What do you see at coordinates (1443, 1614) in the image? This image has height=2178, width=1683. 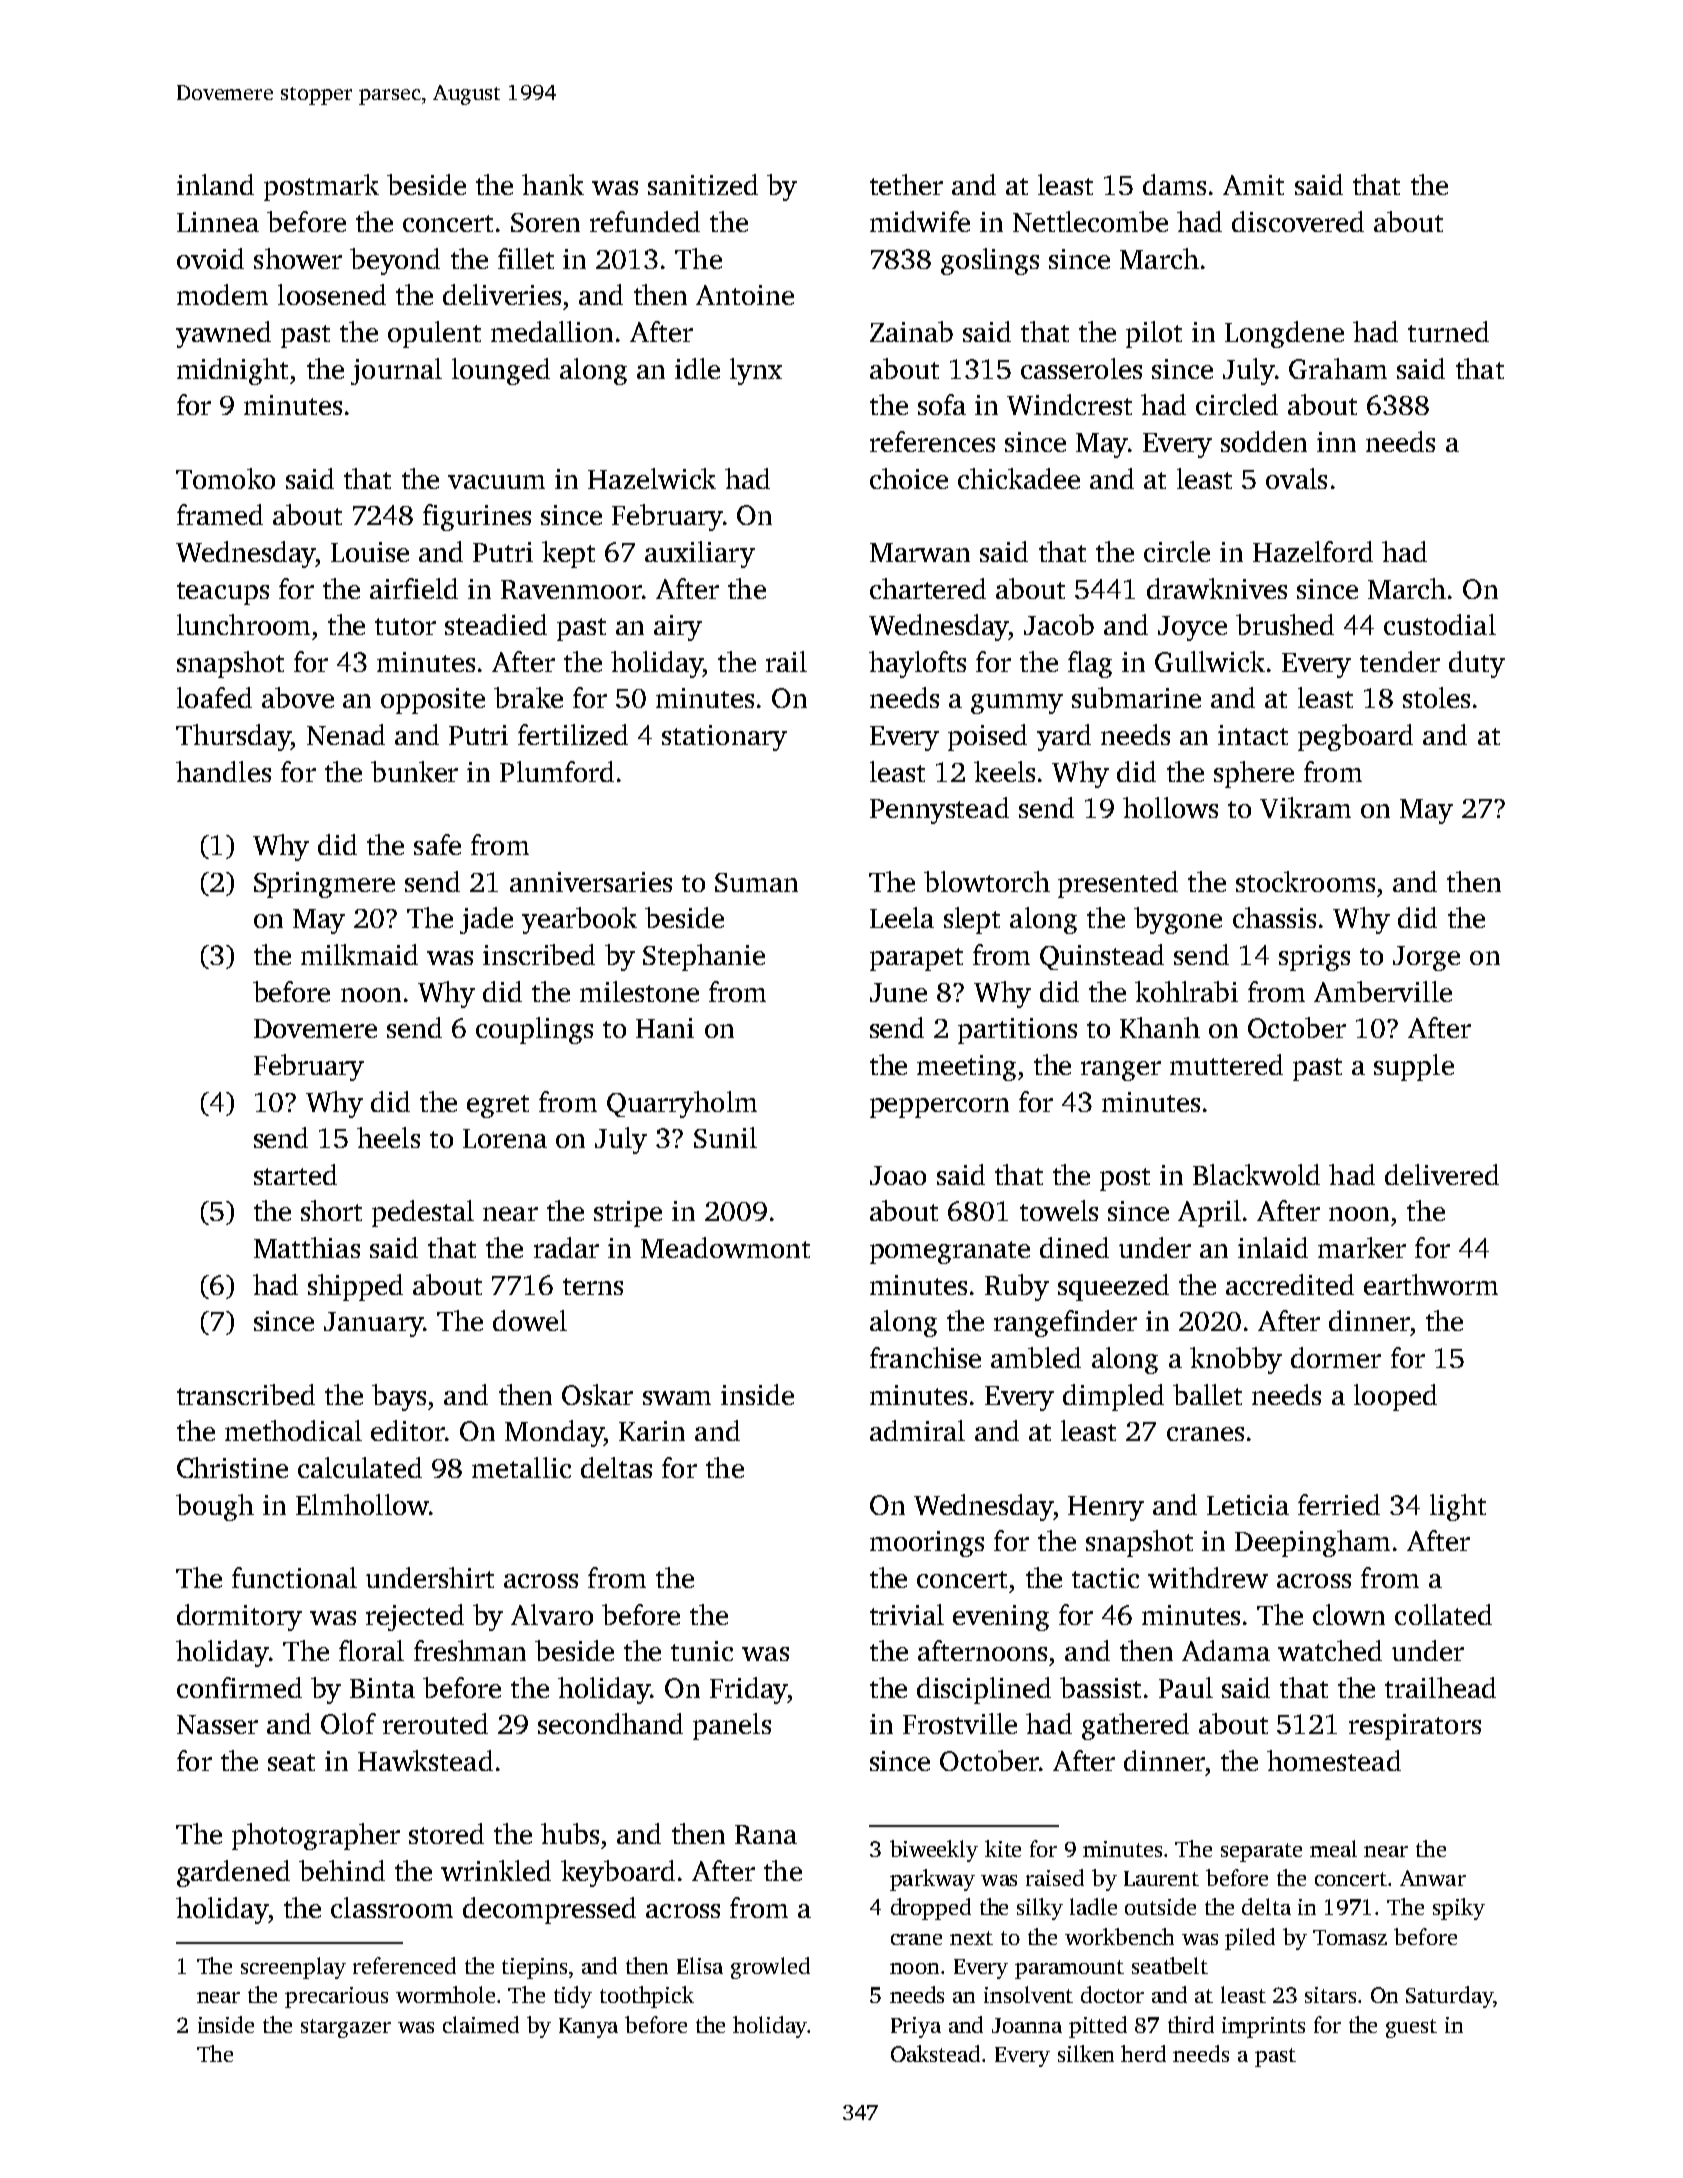 I see `collated` at bounding box center [1443, 1614].
